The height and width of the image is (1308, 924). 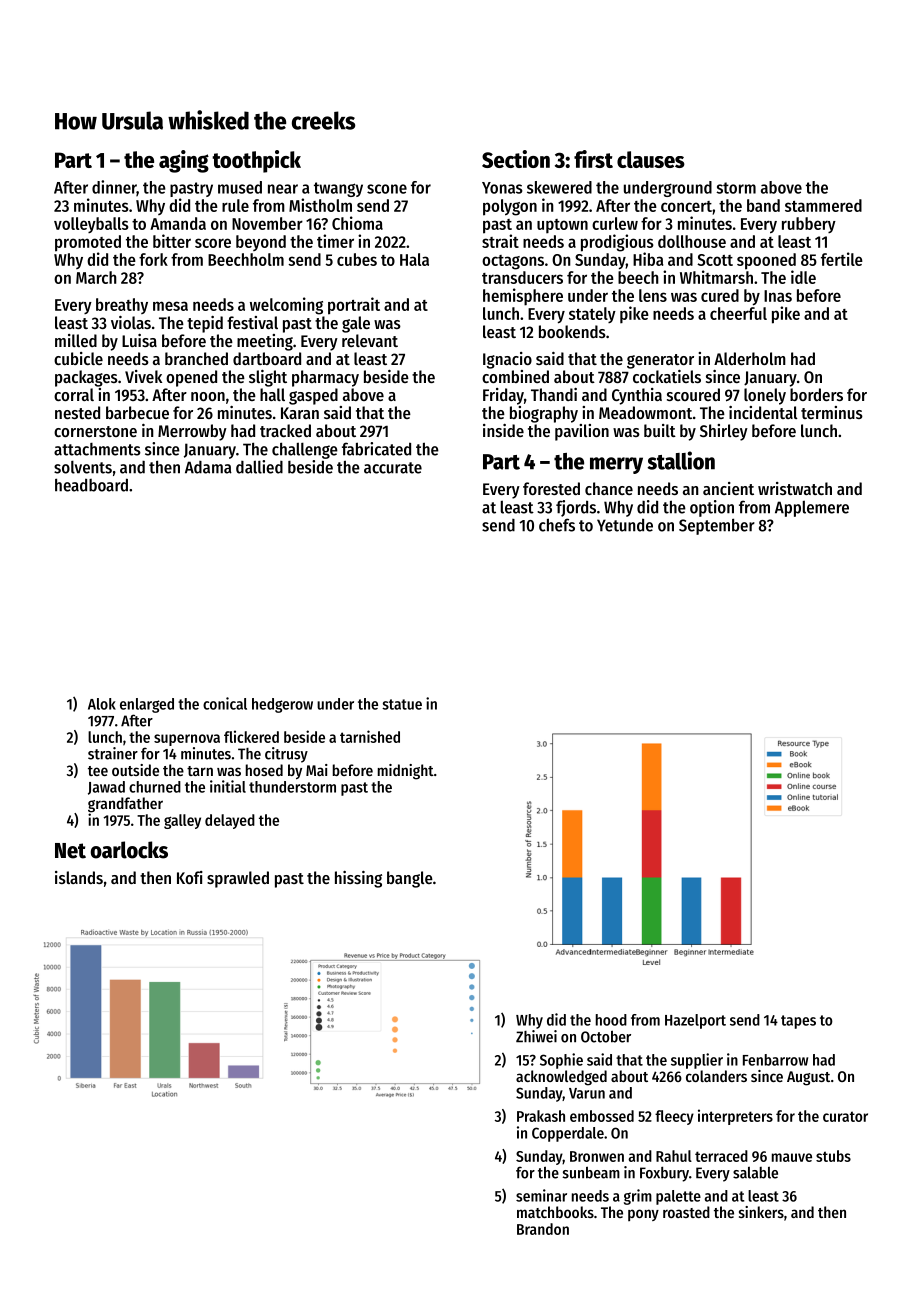 I want to click on clauses, so click(x=651, y=159).
